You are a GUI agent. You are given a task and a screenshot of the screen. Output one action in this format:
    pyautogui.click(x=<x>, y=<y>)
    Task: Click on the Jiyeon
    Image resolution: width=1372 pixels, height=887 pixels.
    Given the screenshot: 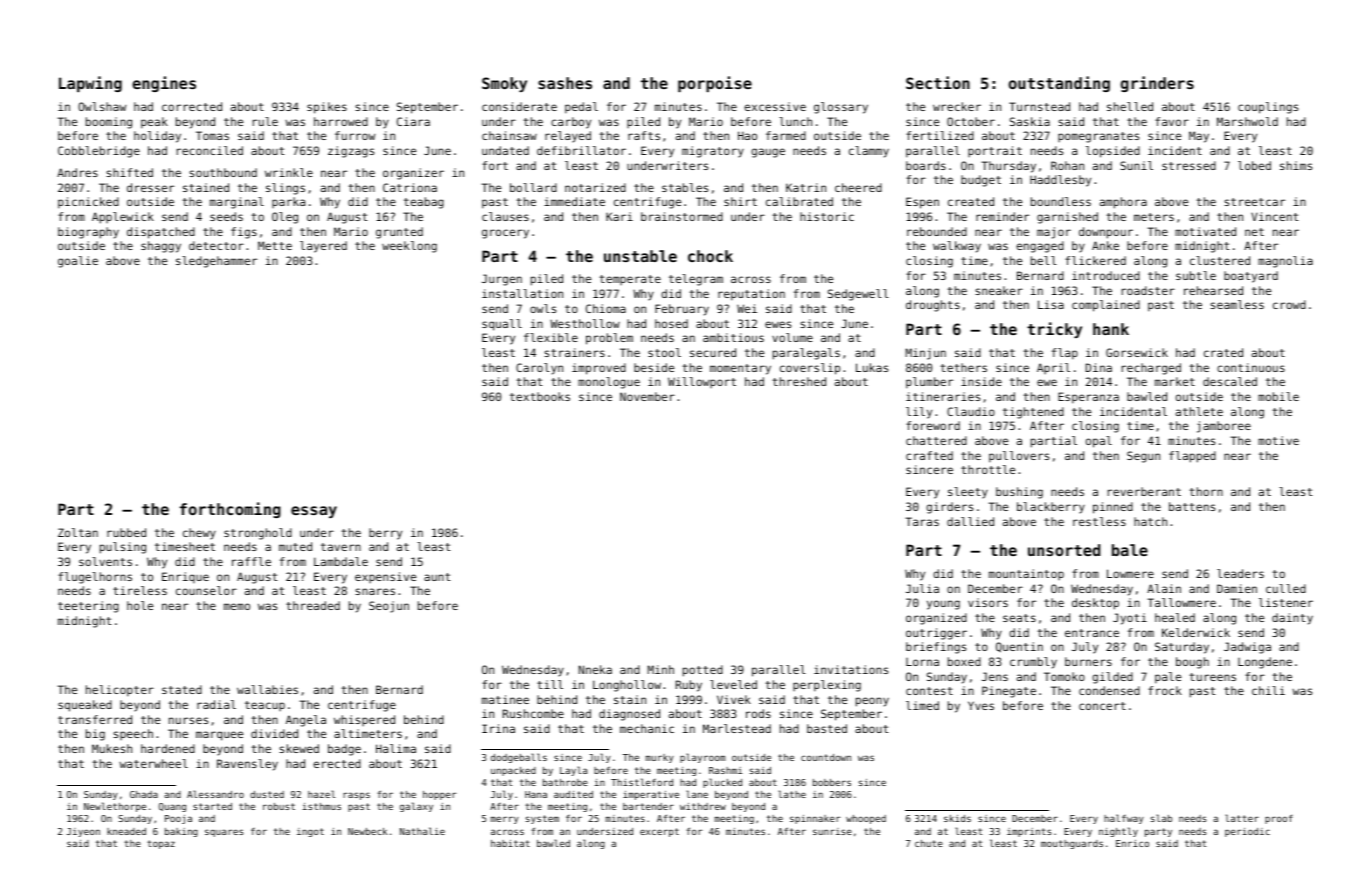 What is the action you would take?
    pyautogui.click(x=83, y=832)
